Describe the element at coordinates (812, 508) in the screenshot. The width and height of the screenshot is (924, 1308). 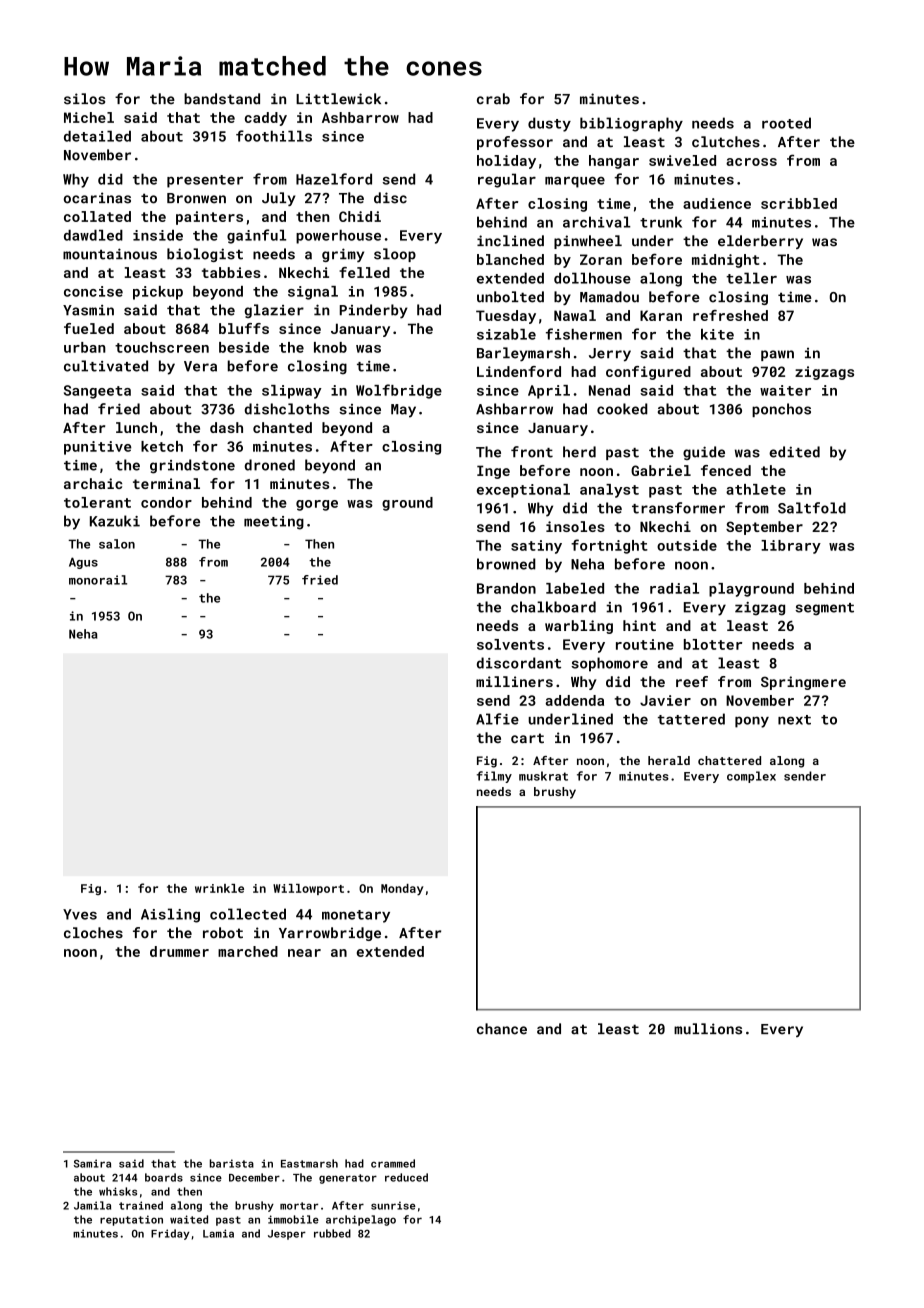
I see `Saltfold` at that location.
